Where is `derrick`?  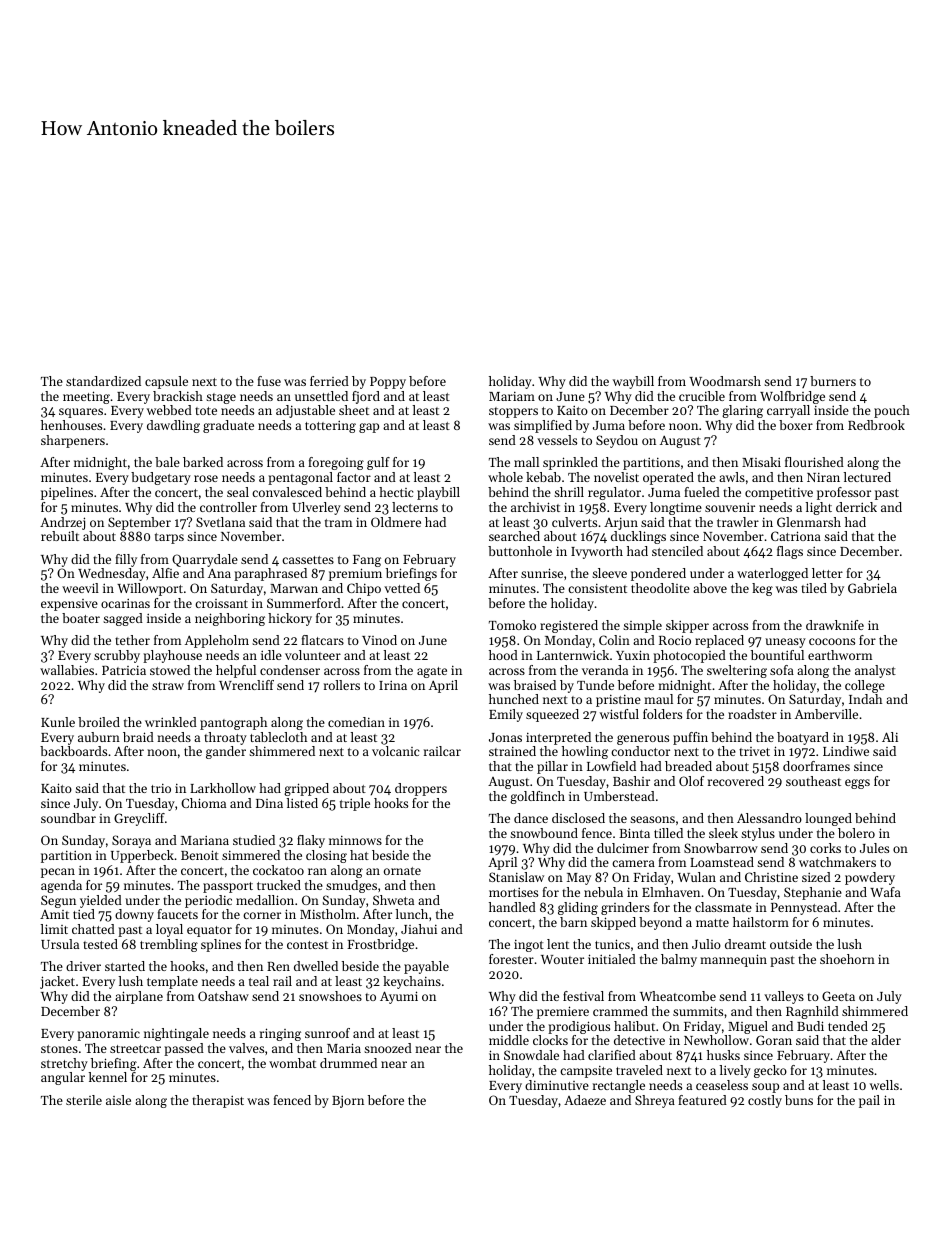
derrick is located at coordinates (856, 507).
